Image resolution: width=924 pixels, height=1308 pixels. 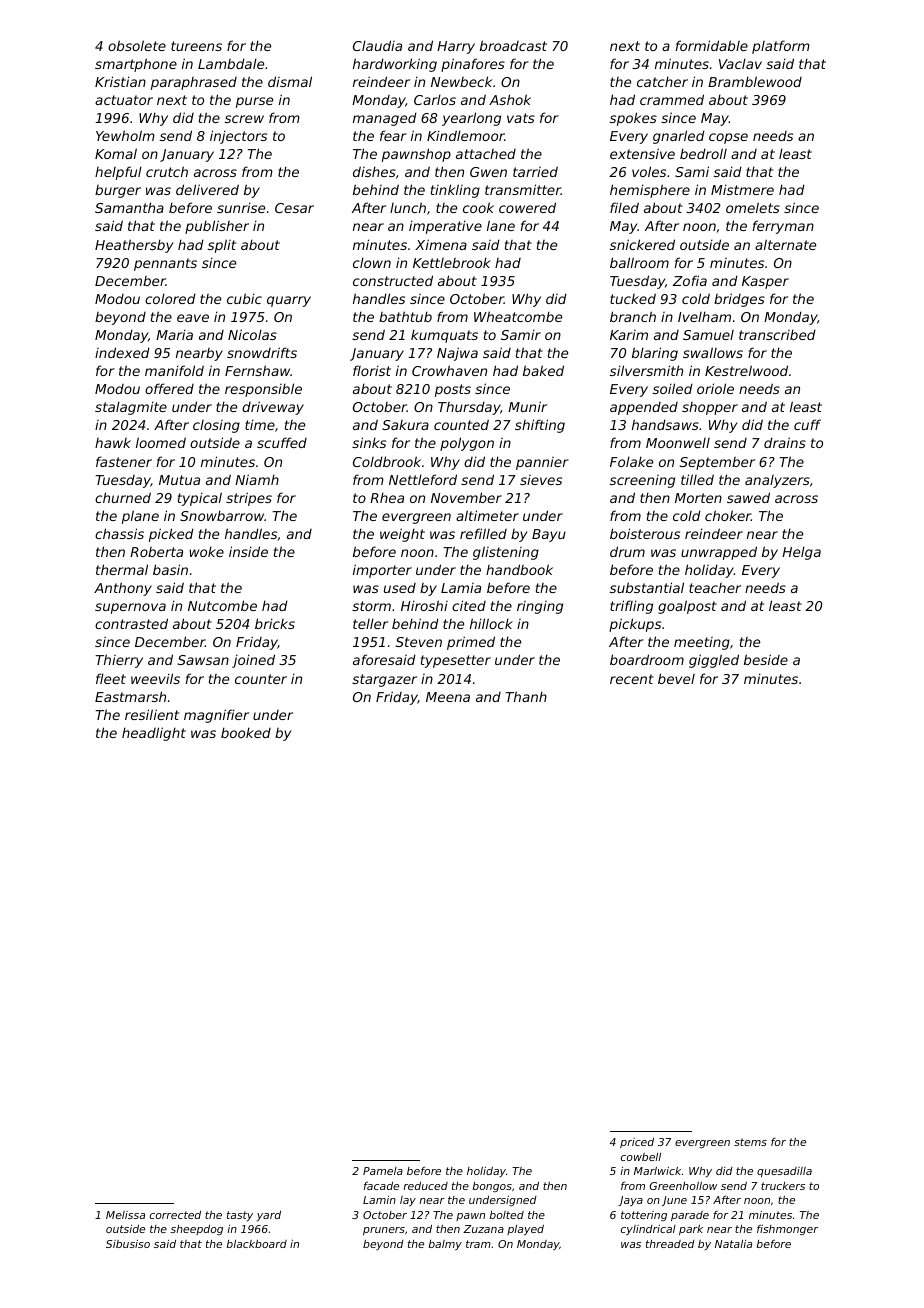 I want to click on typical, so click(x=200, y=499).
